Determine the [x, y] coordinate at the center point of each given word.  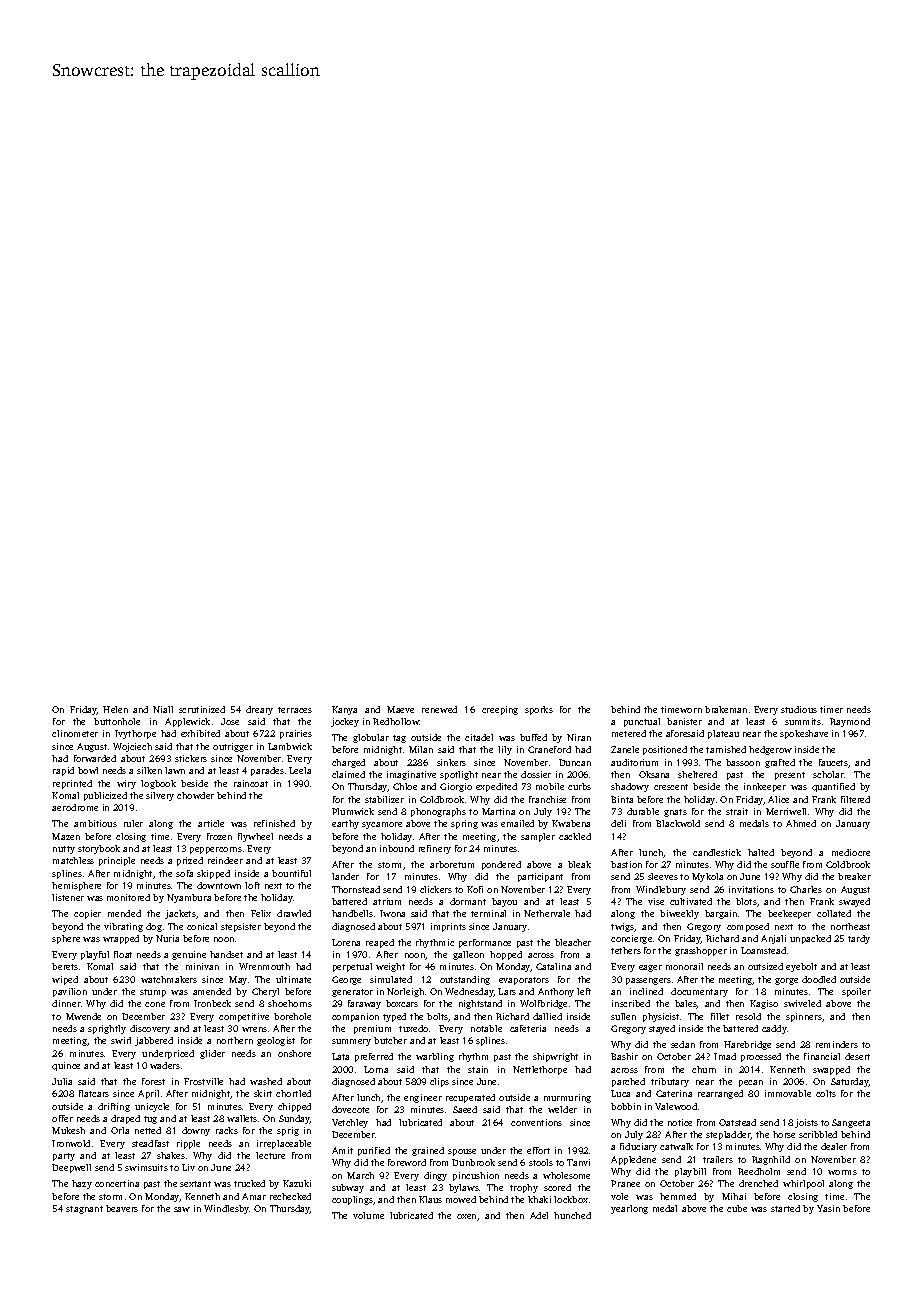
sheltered [697, 774]
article [211, 823]
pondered [501, 865]
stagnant [84, 1210]
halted [761, 852]
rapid [63, 771]
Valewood [676, 1106]
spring [464, 824]
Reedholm [759, 1171]
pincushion [476, 1176]
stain [478, 1069]
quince [66, 1066]
